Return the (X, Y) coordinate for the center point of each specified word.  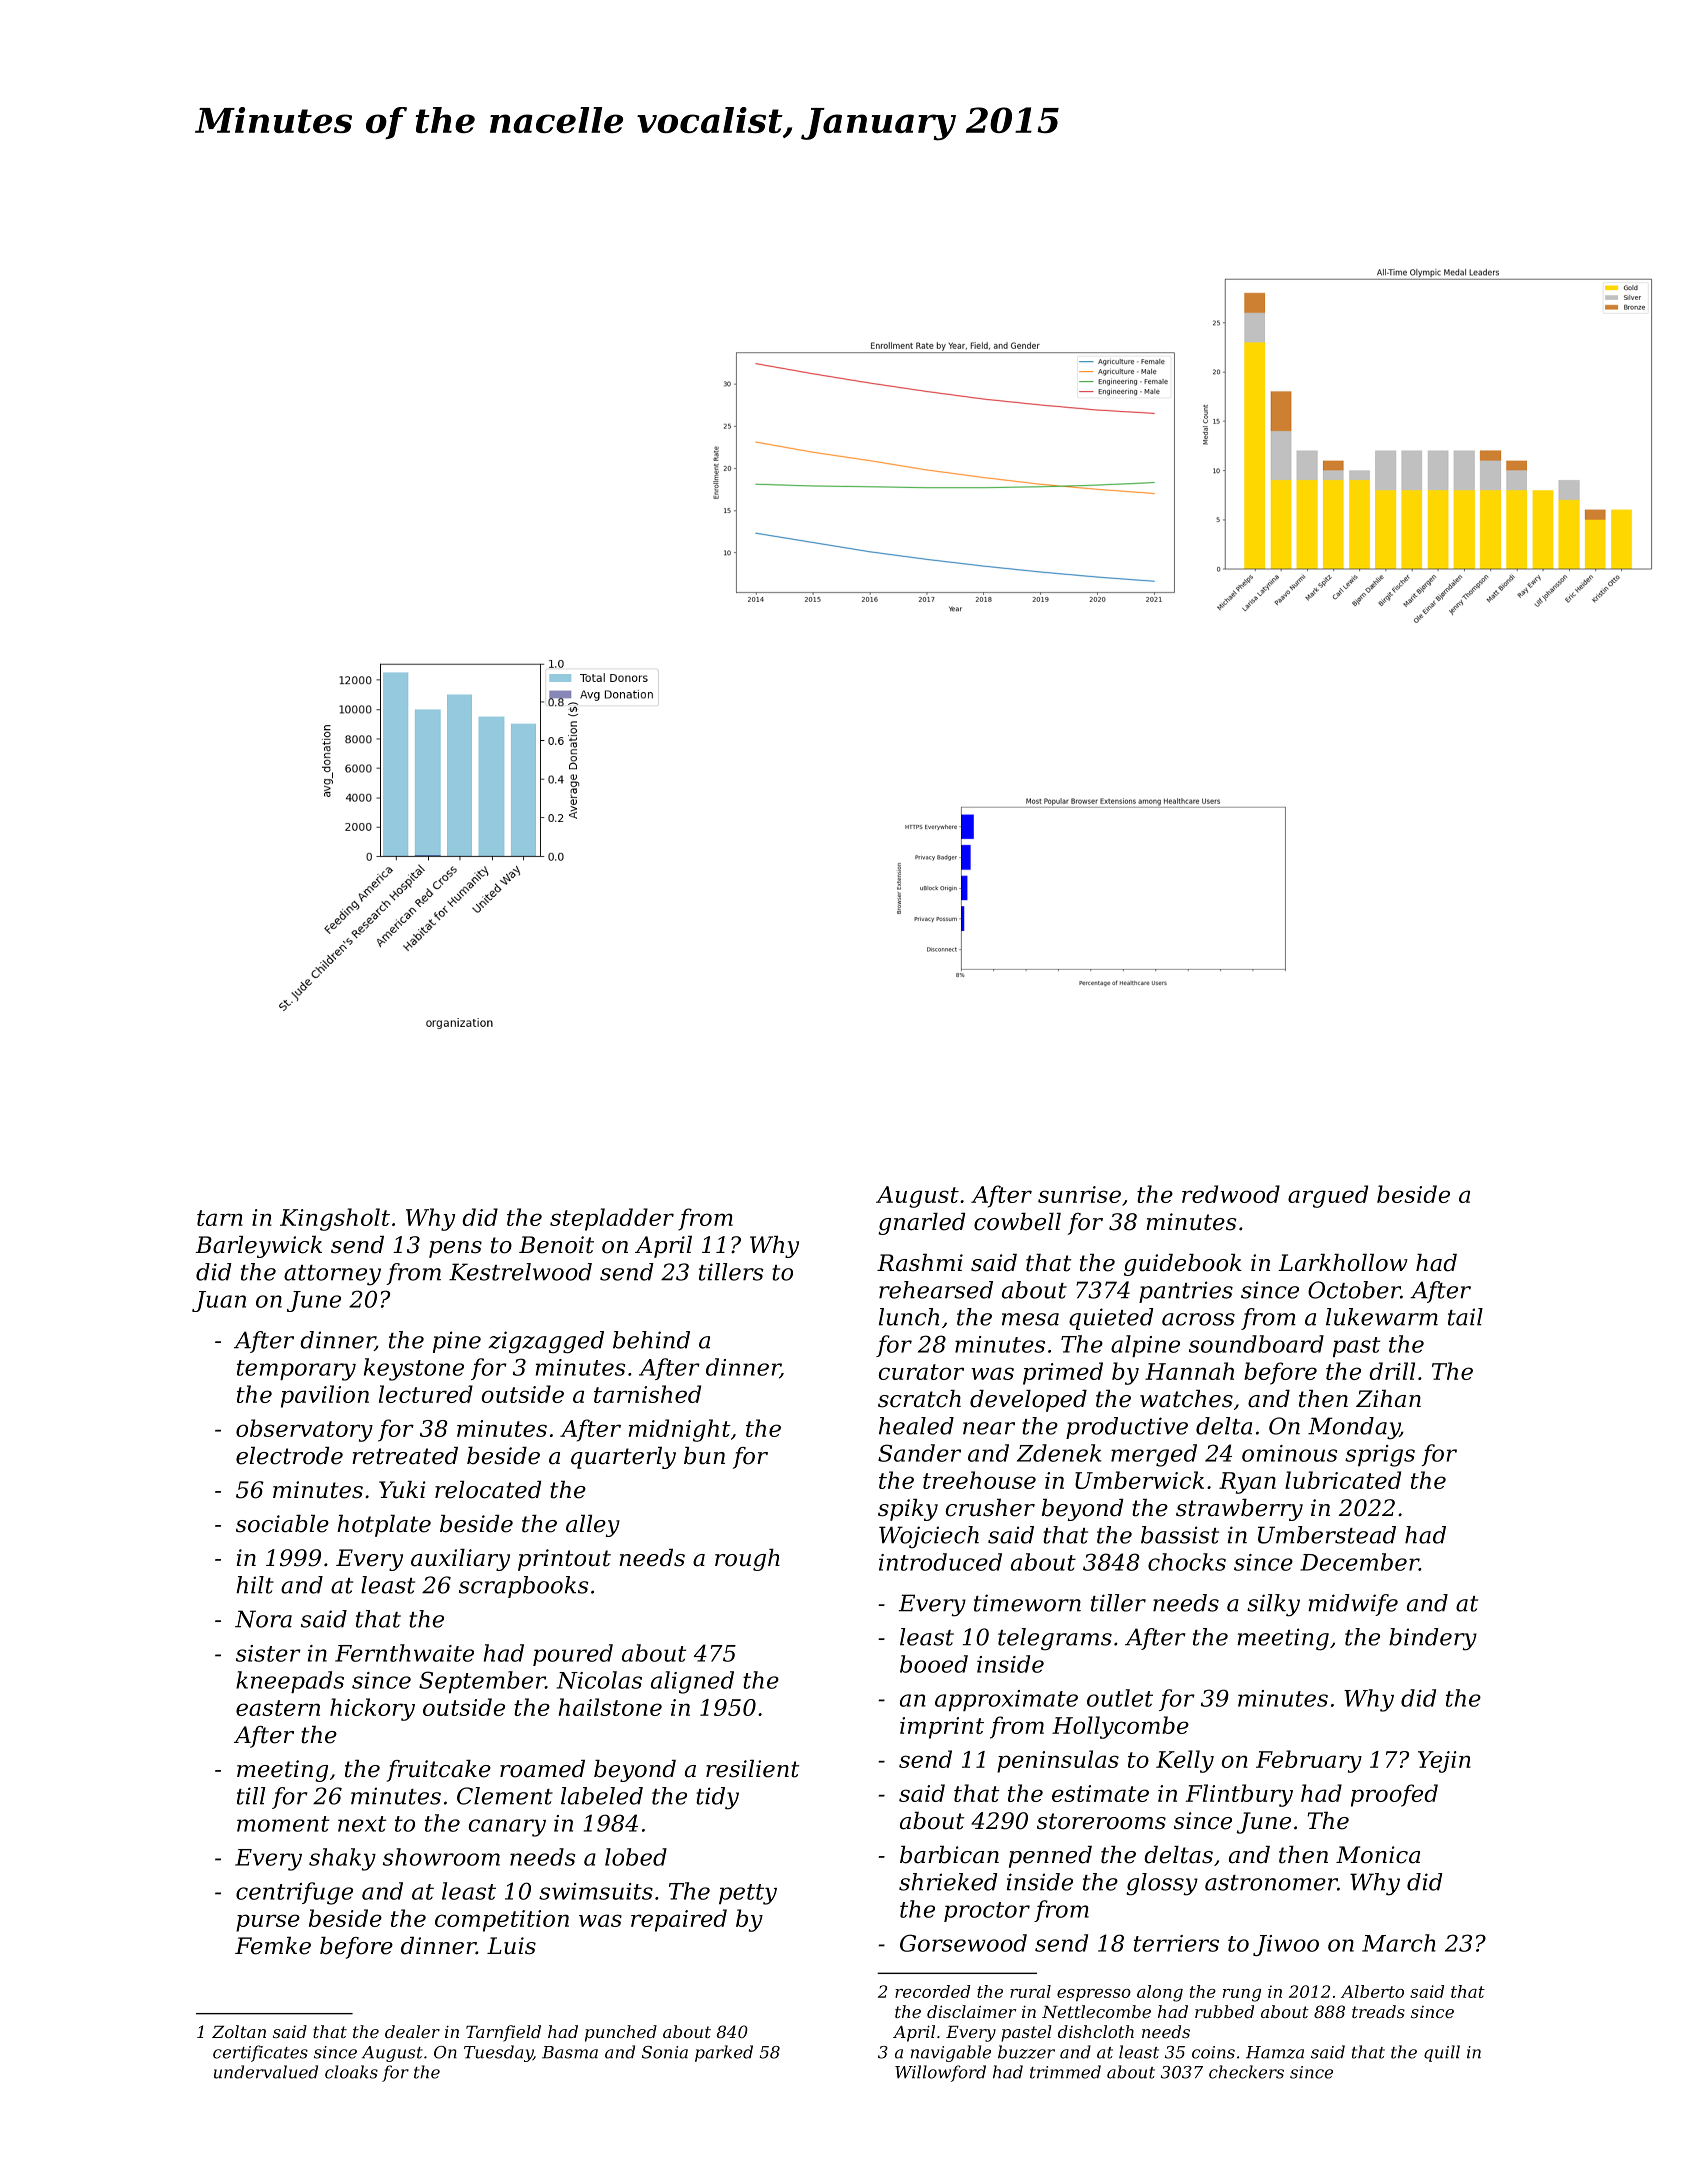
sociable (282, 1524)
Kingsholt (335, 1219)
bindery (1433, 1639)
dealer (412, 2031)
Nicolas (599, 1680)
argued (1328, 1196)
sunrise (1079, 1194)
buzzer (1026, 2052)
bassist (1180, 1535)
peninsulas (1058, 1761)
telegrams (1055, 1639)
